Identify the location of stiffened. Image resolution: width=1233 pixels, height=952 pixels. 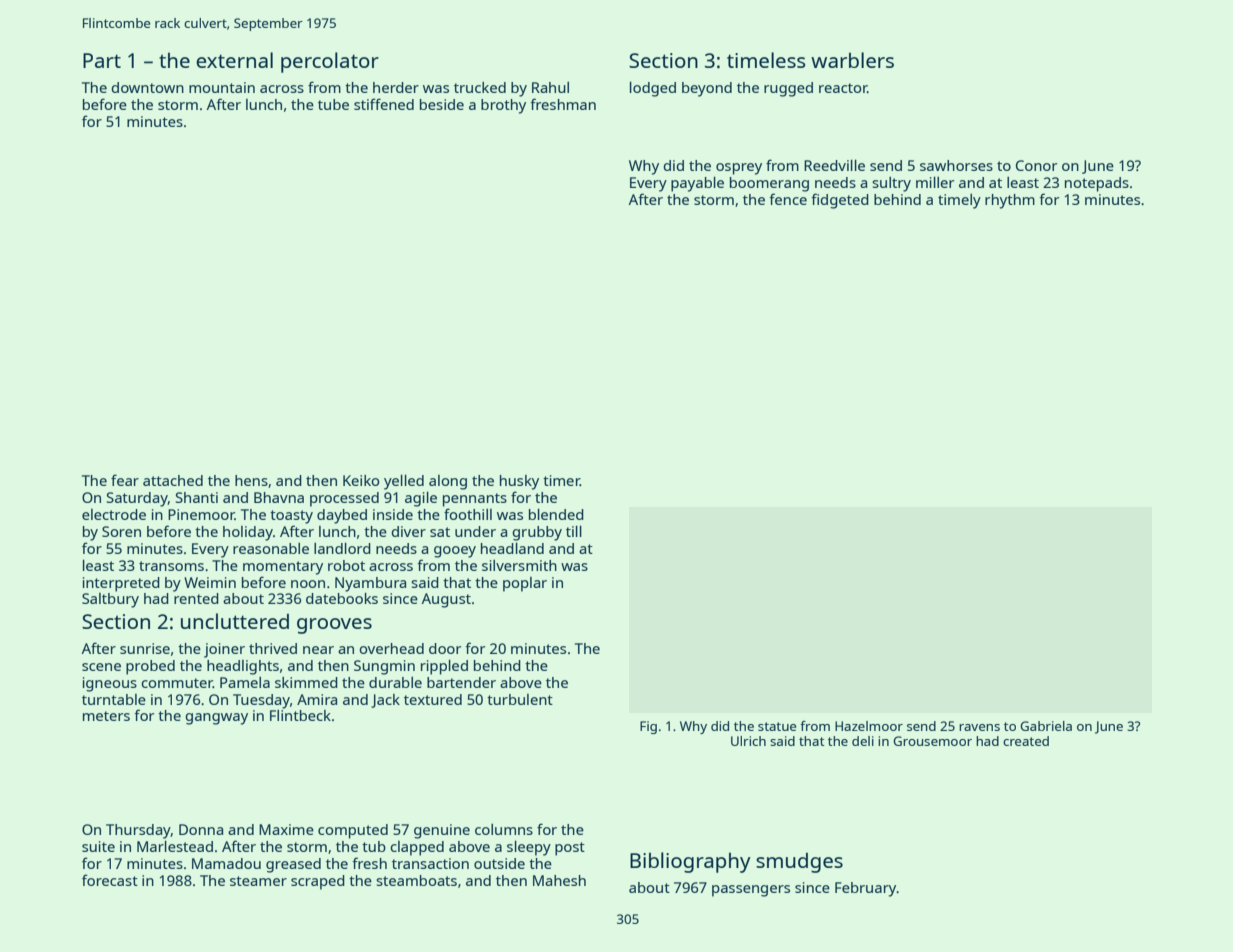
(384, 104).
